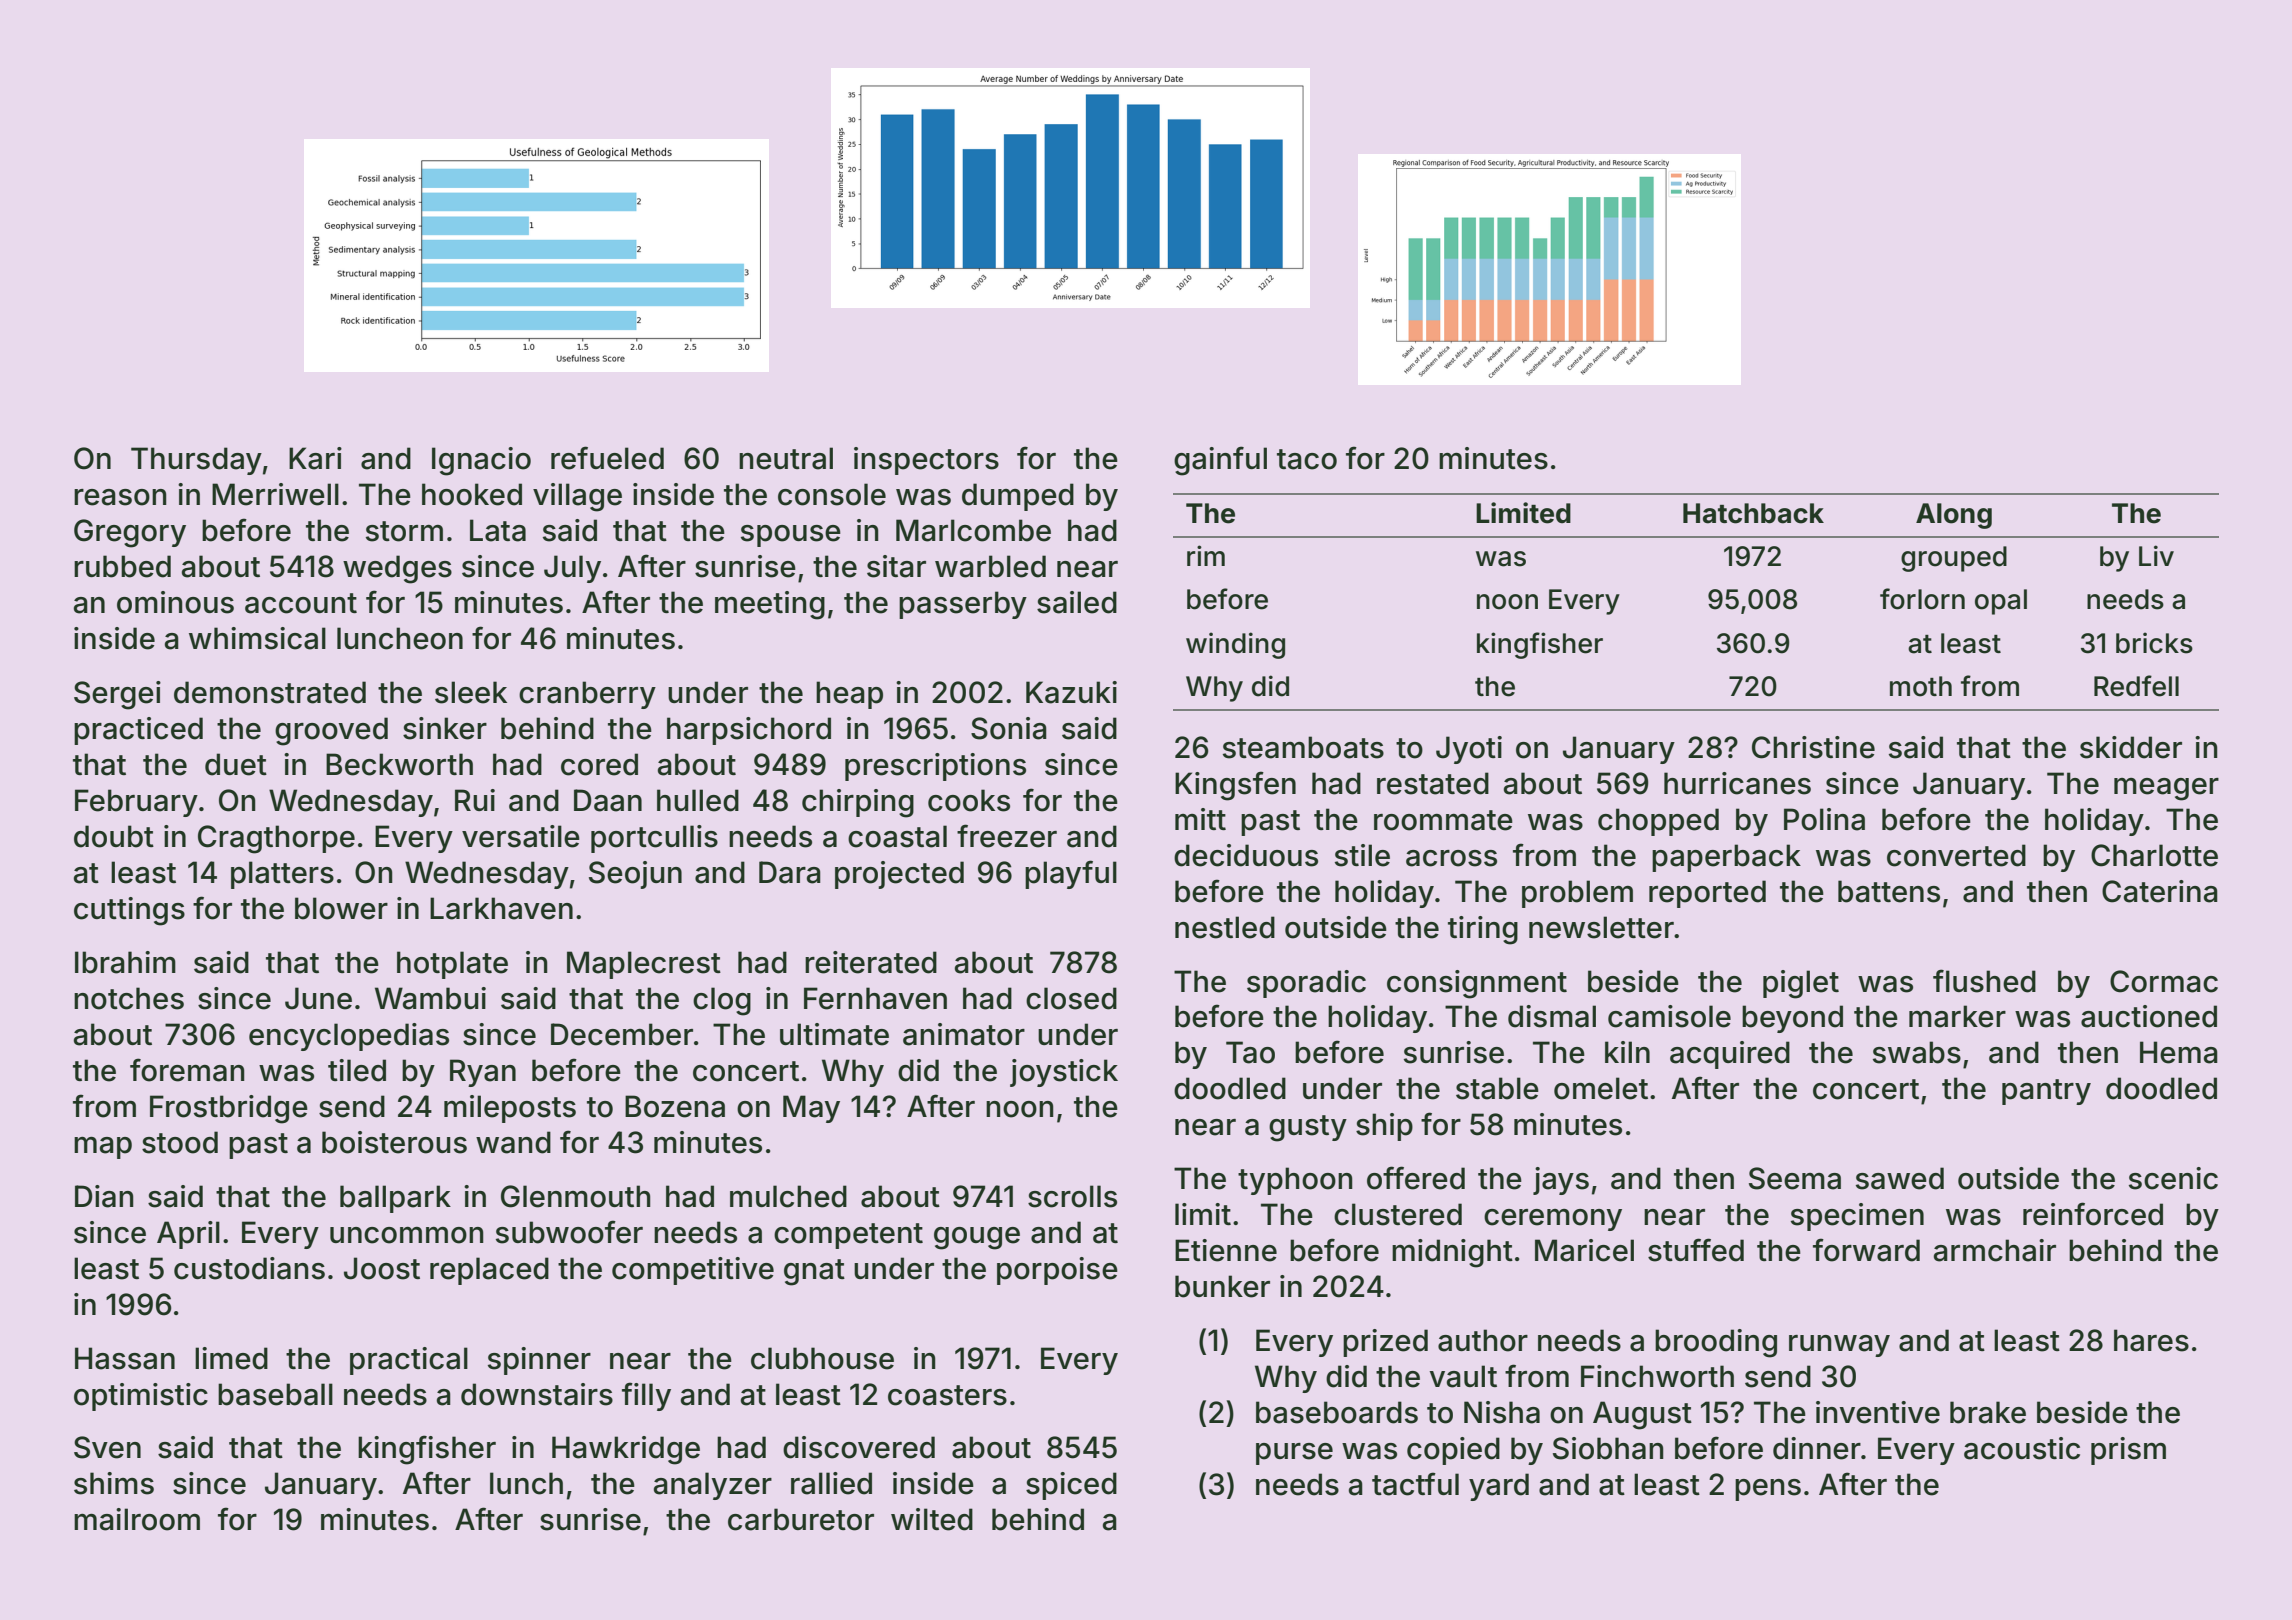  I want to click on Along, so click(1954, 516).
